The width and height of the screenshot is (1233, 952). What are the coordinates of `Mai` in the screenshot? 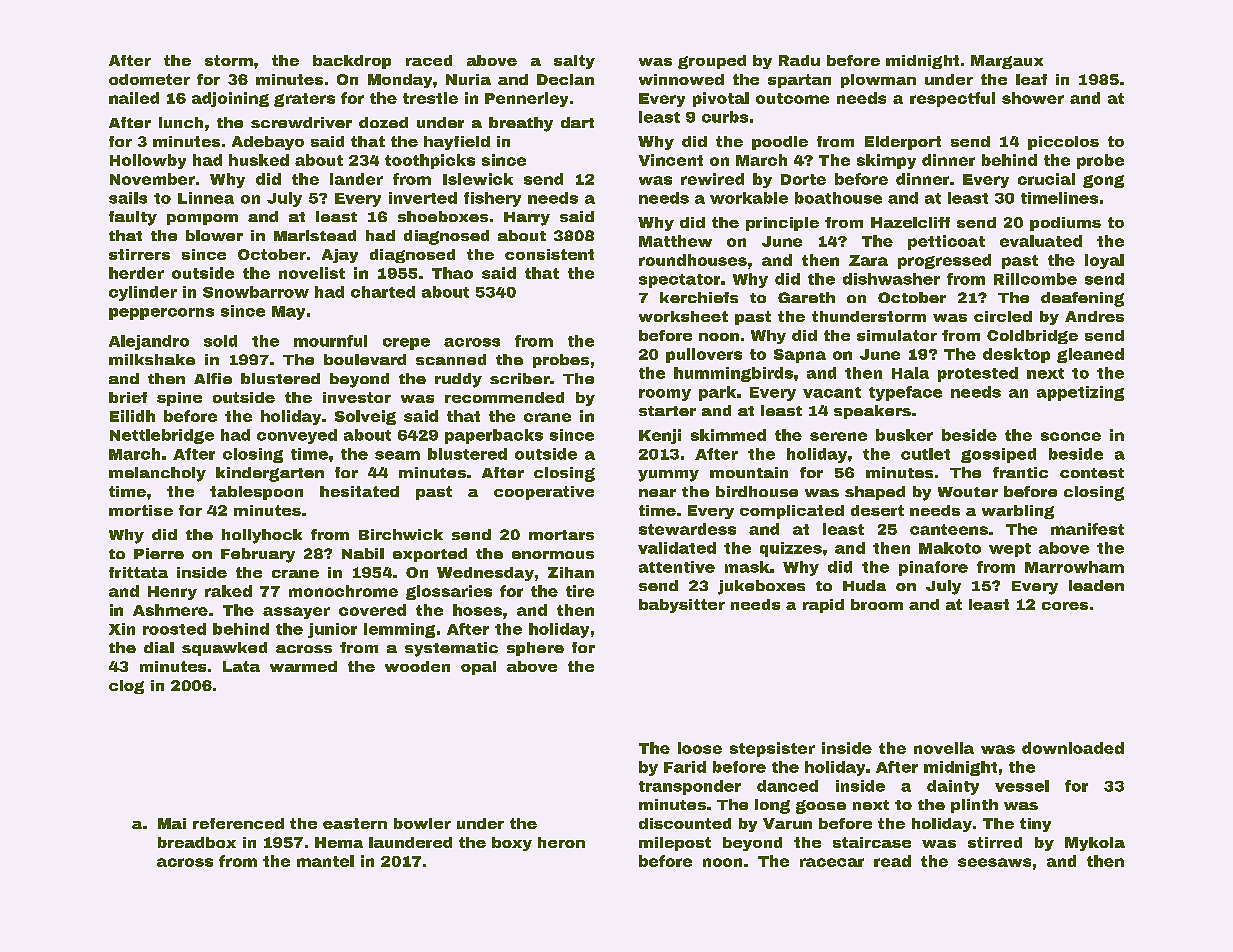 It's located at (172, 823).
